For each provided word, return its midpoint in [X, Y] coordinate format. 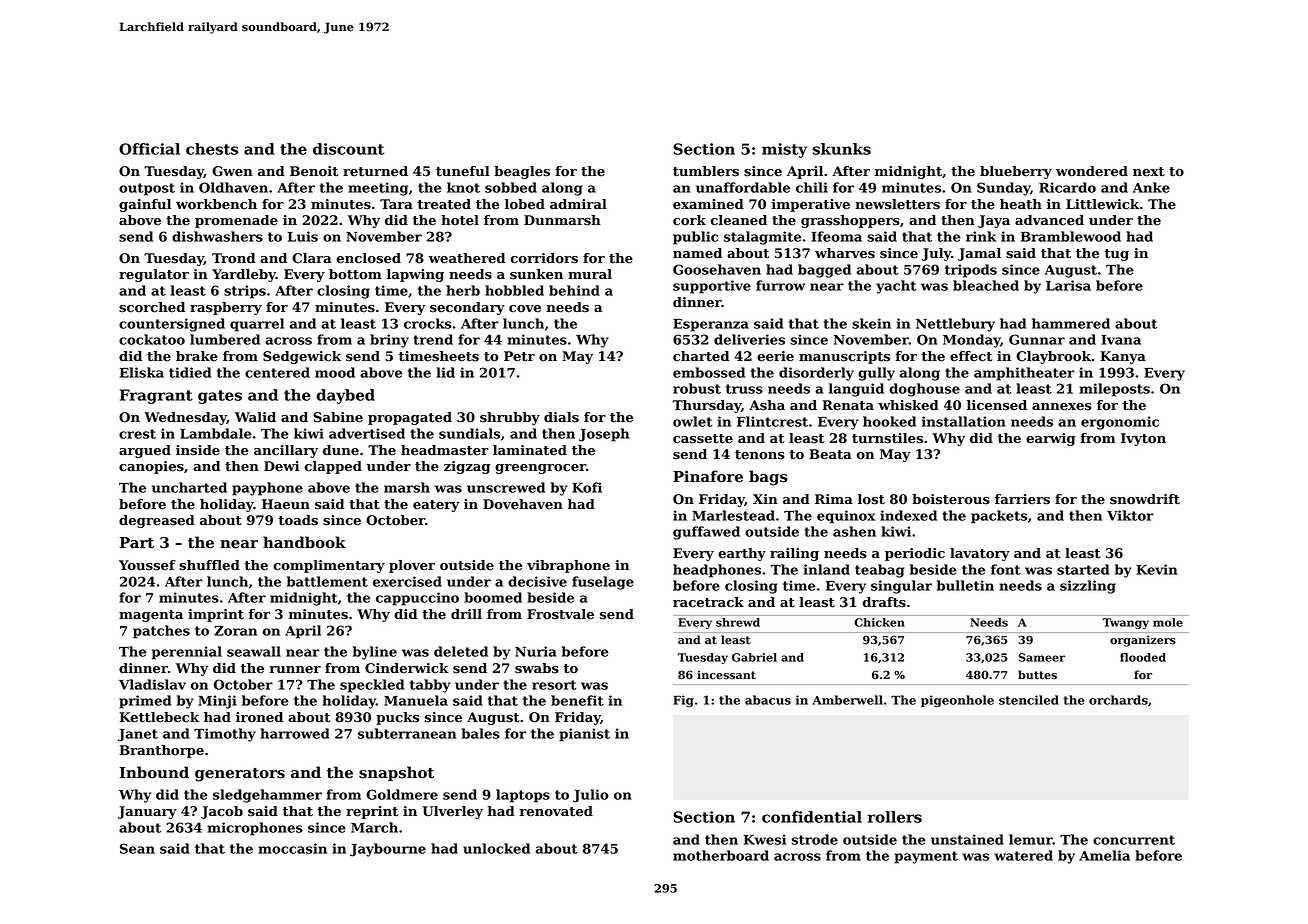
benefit [577, 700]
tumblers [706, 171]
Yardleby [244, 275]
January [147, 812]
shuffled [209, 565]
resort [554, 685]
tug [1117, 255]
